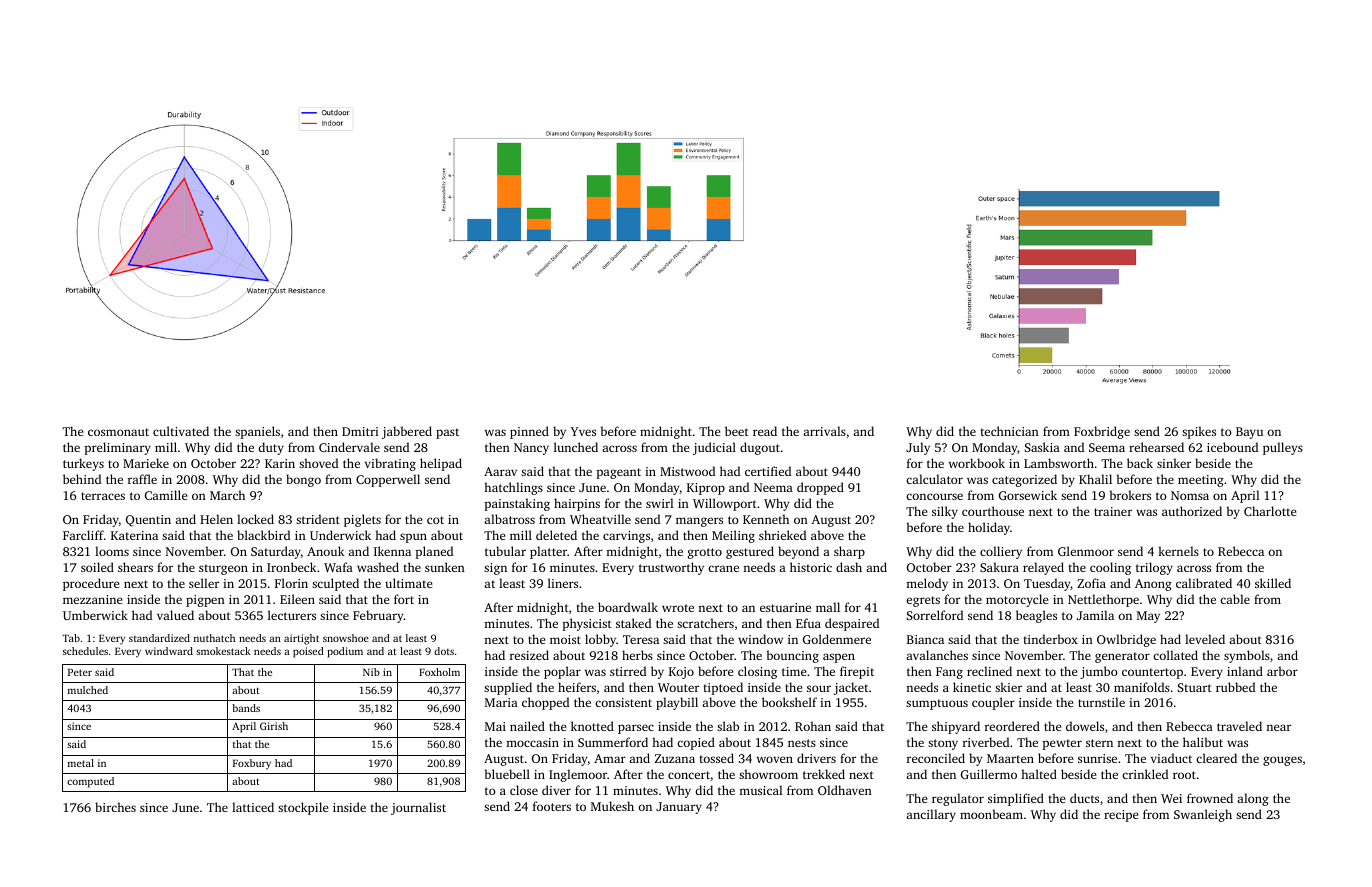  I want to click on Foxbury, so click(252, 764).
